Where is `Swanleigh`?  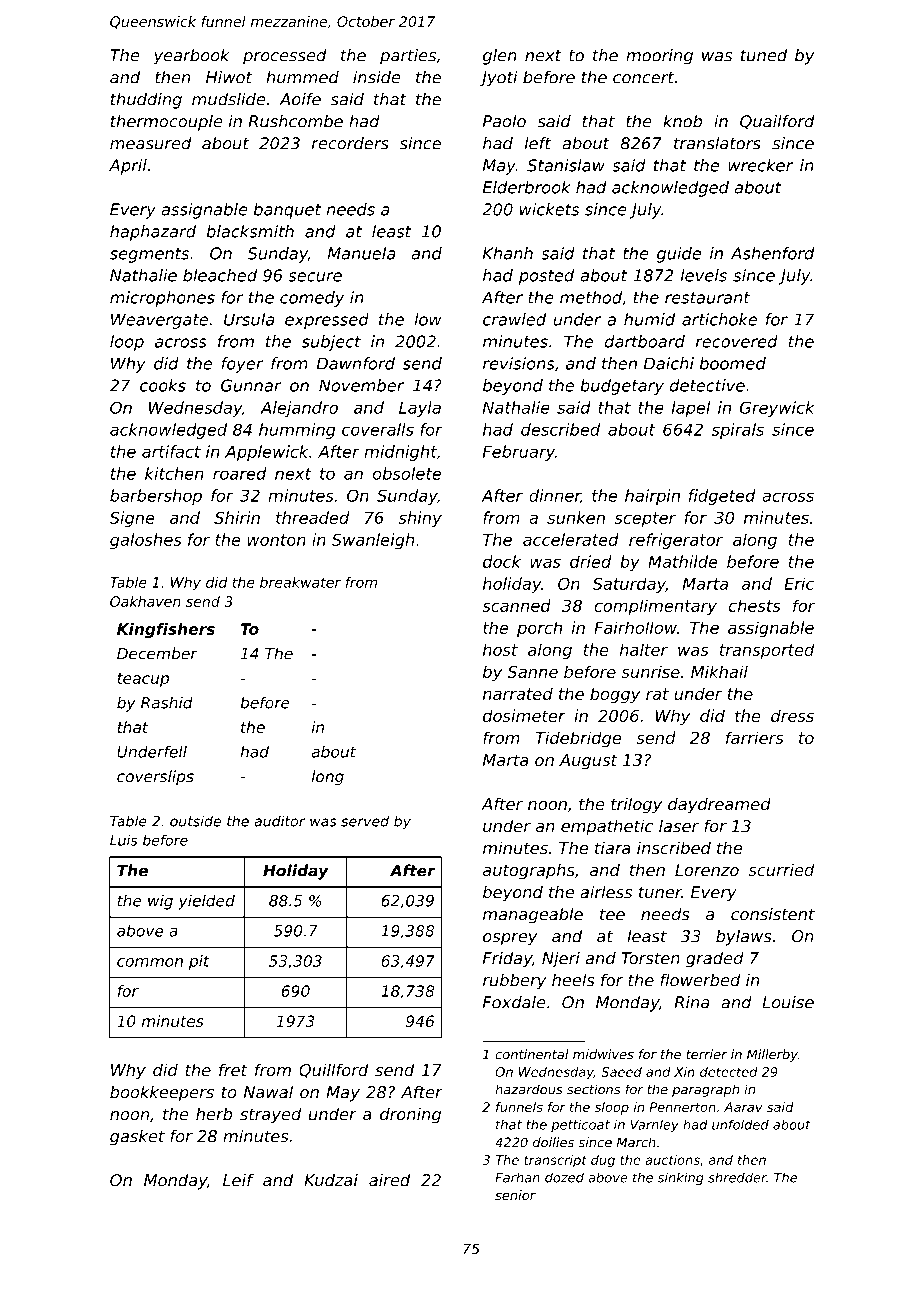 Swanleigh is located at coordinates (373, 541).
